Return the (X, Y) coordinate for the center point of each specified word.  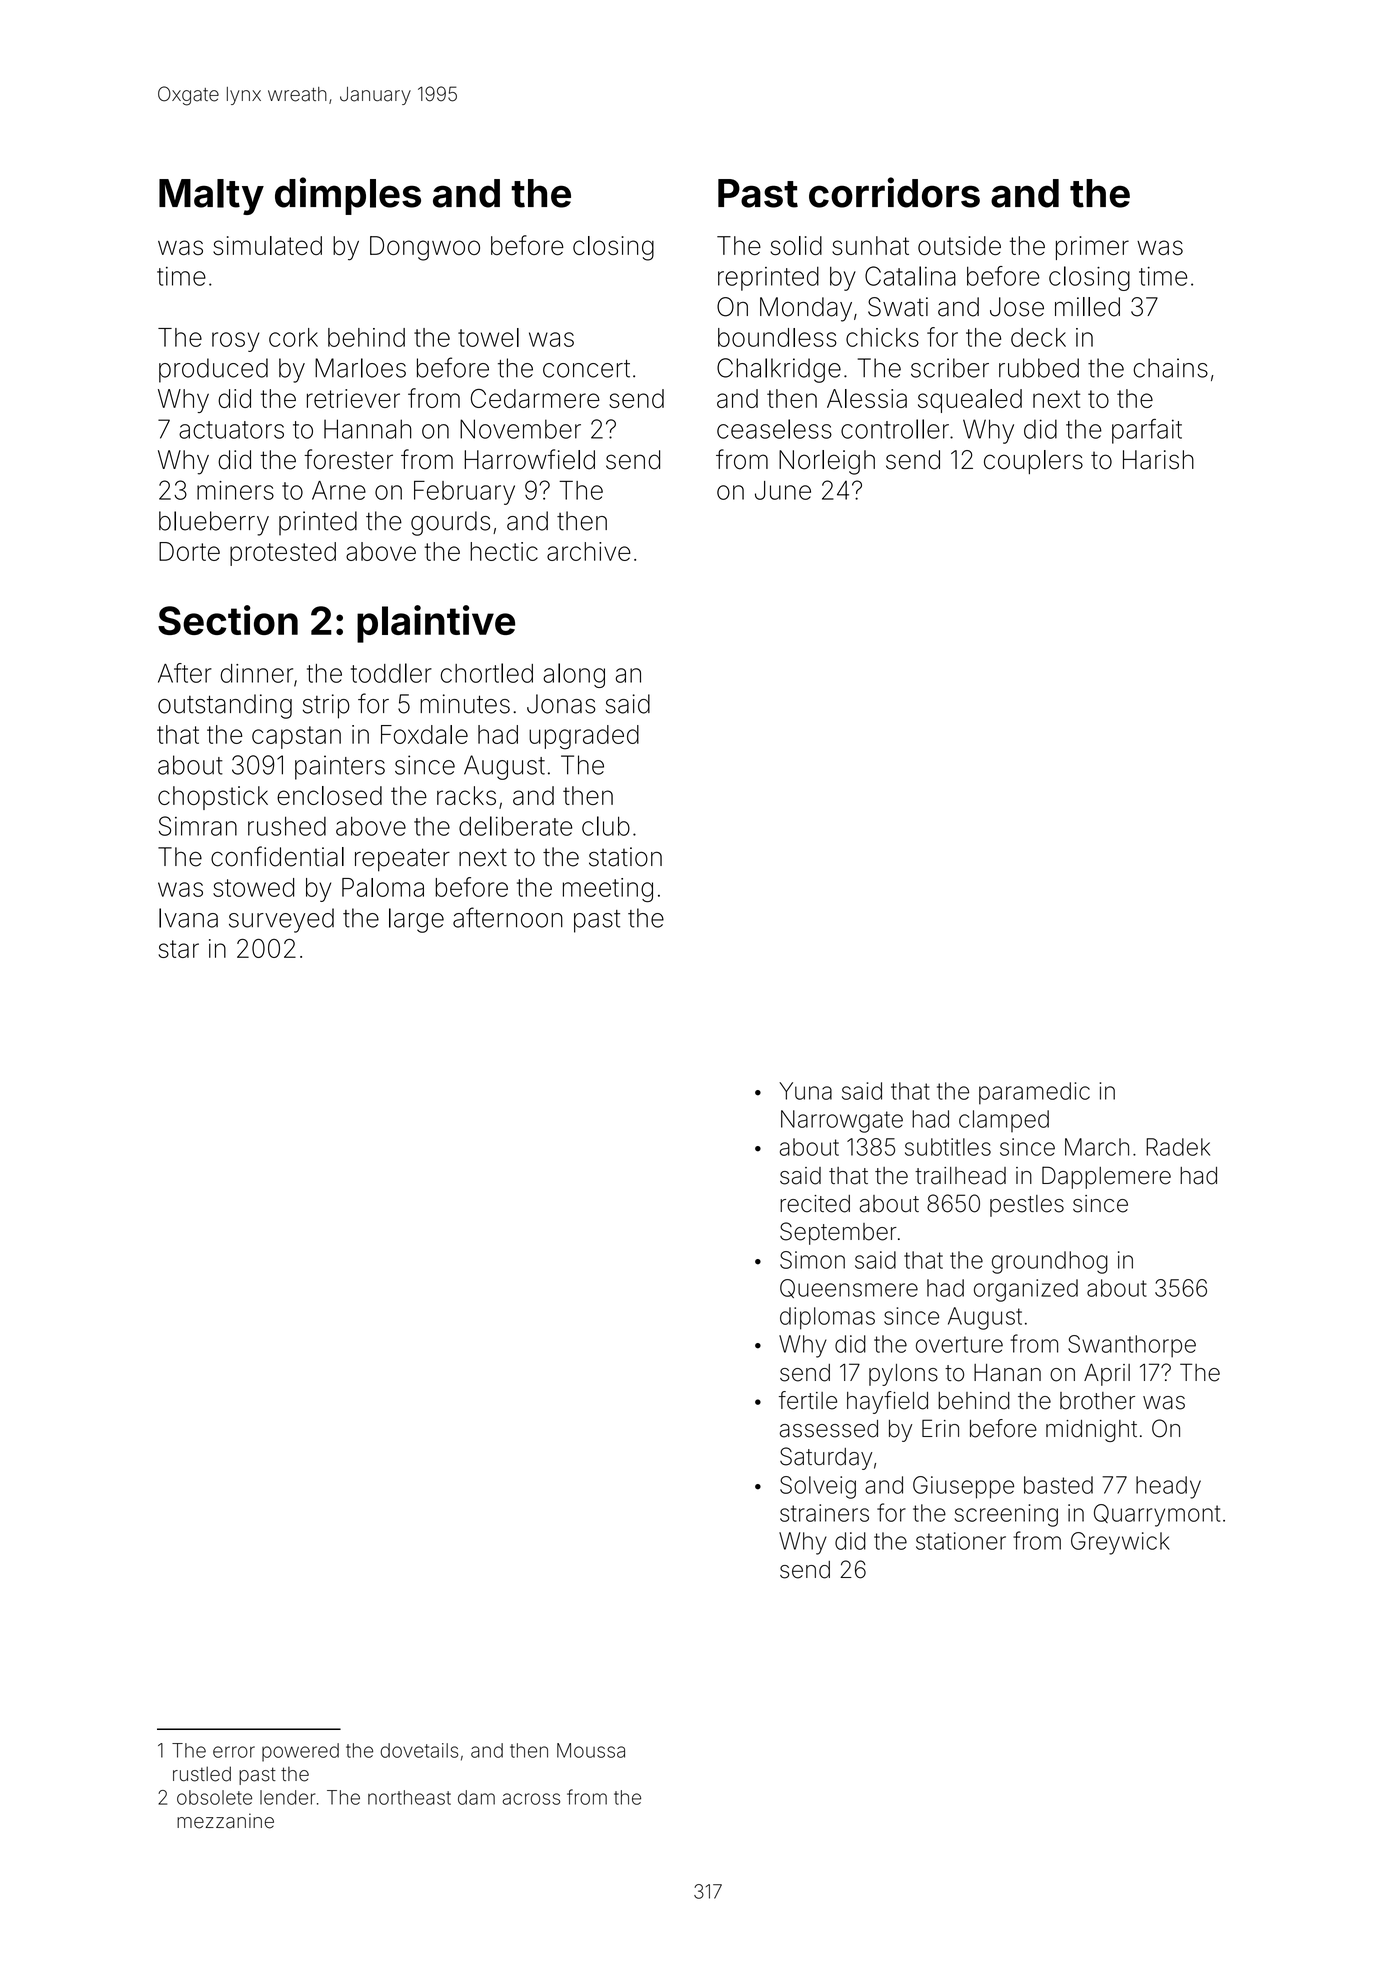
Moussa (591, 1750)
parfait (1147, 431)
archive (589, 551)
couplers (1033, 462)
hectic (504, 551)
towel (488, 337)
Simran (198, 826)
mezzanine (225, 1821)
